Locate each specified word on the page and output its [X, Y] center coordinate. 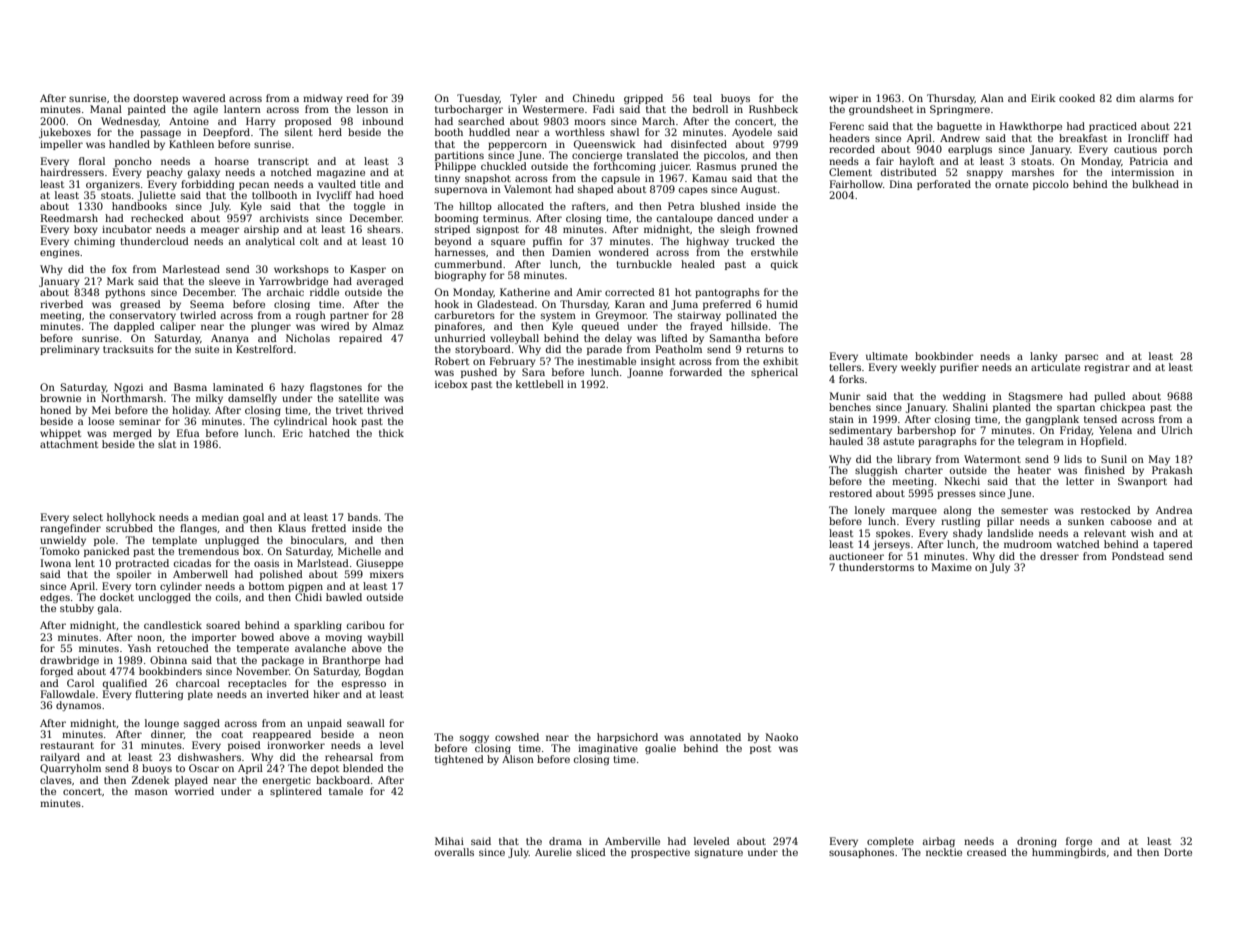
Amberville [632, 841]
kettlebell [540, 384]
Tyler [523, 99]
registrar [1107, 368]
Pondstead [1138, 556]
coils [227, 597]
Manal [106, 109]
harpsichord [627, 738]
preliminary [70, 350]
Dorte [1178, 852]
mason [151, 792]
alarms [1157, 98]
